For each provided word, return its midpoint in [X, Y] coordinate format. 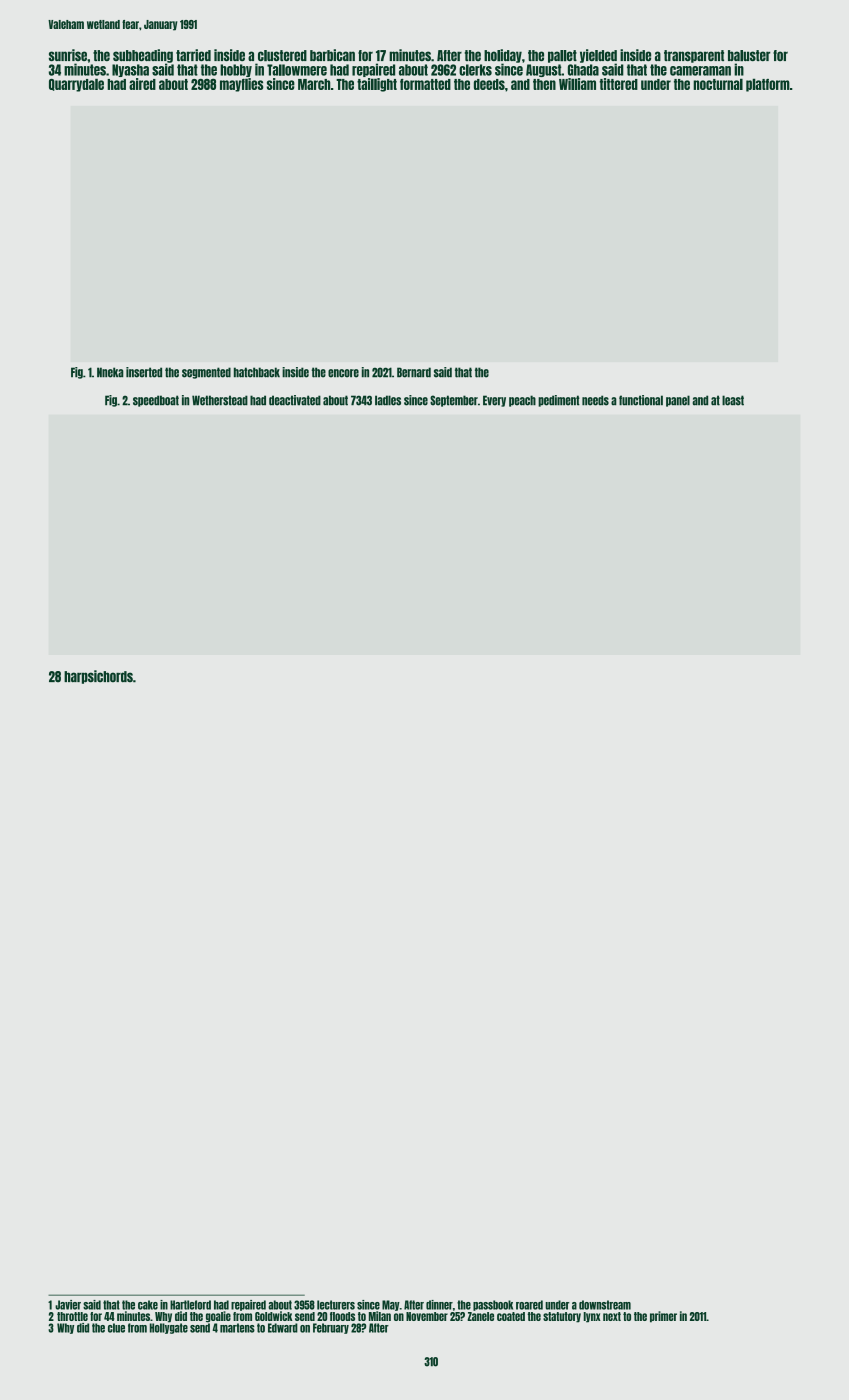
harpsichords [98, 677]
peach [522, 401]
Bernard [414, 372]
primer [663, 1317]
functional [641, 400]
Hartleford [190, 1305]
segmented [206, 373]
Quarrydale [76, 85]
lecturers [336, 1305]
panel [678, 401]
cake [148, 1305]
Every [494, 401]
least [733, 400]
